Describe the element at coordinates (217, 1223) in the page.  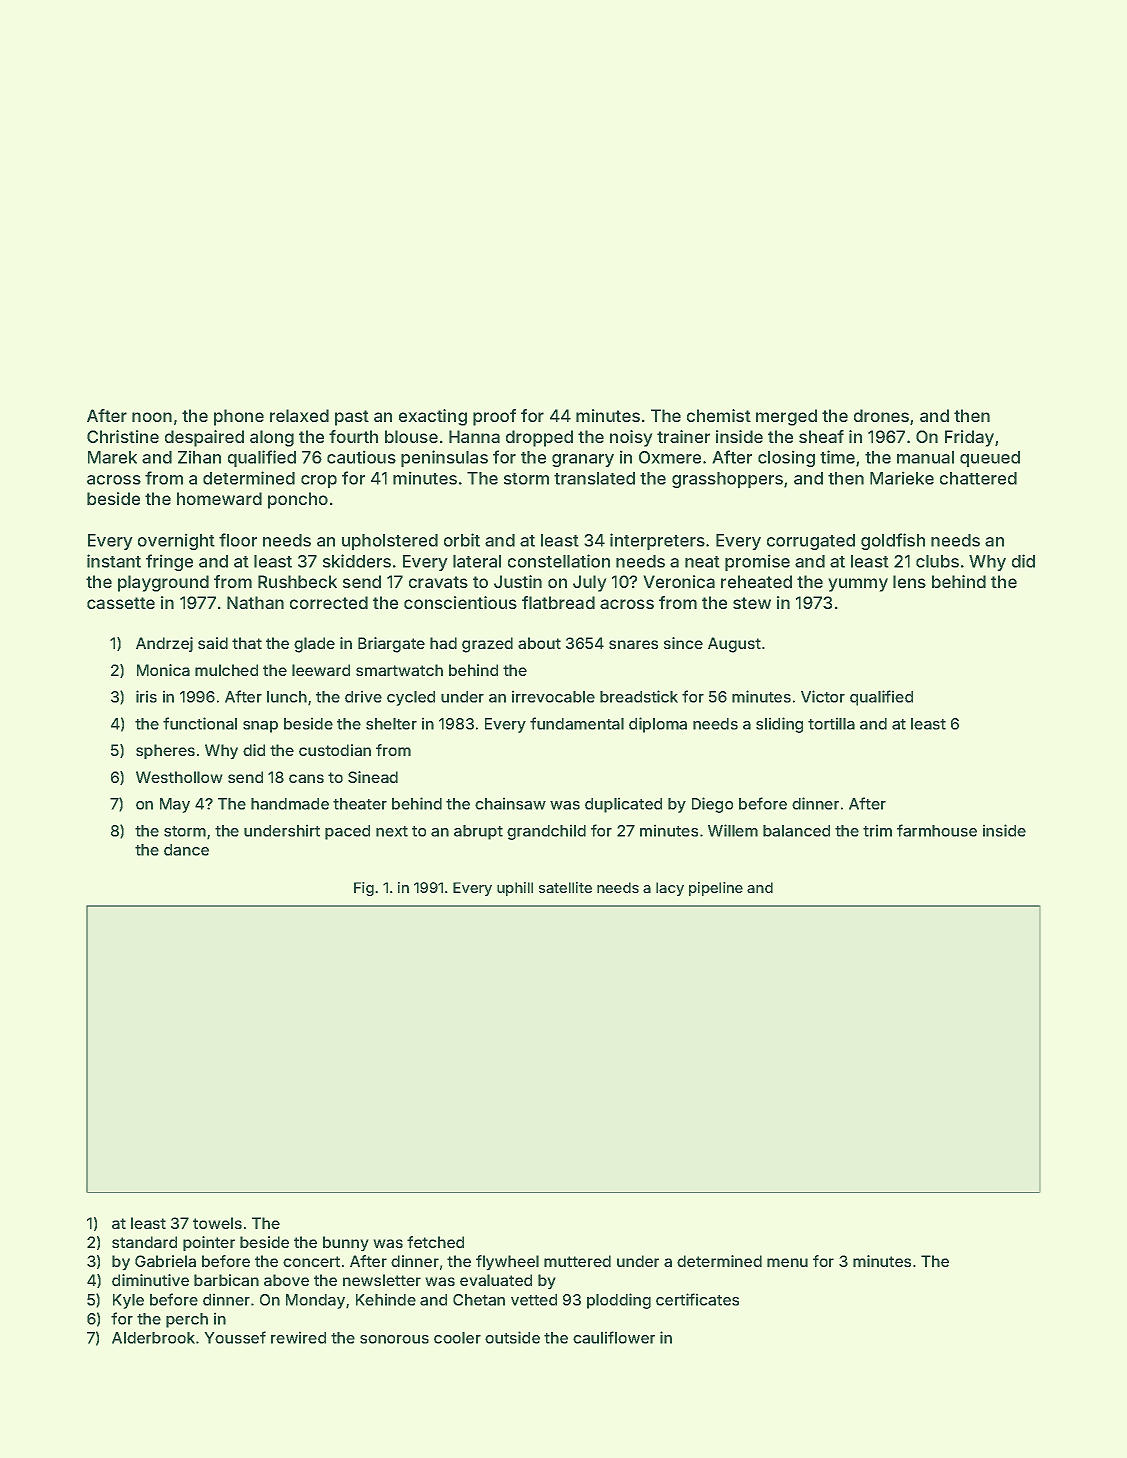
I see `towels` at that location.
